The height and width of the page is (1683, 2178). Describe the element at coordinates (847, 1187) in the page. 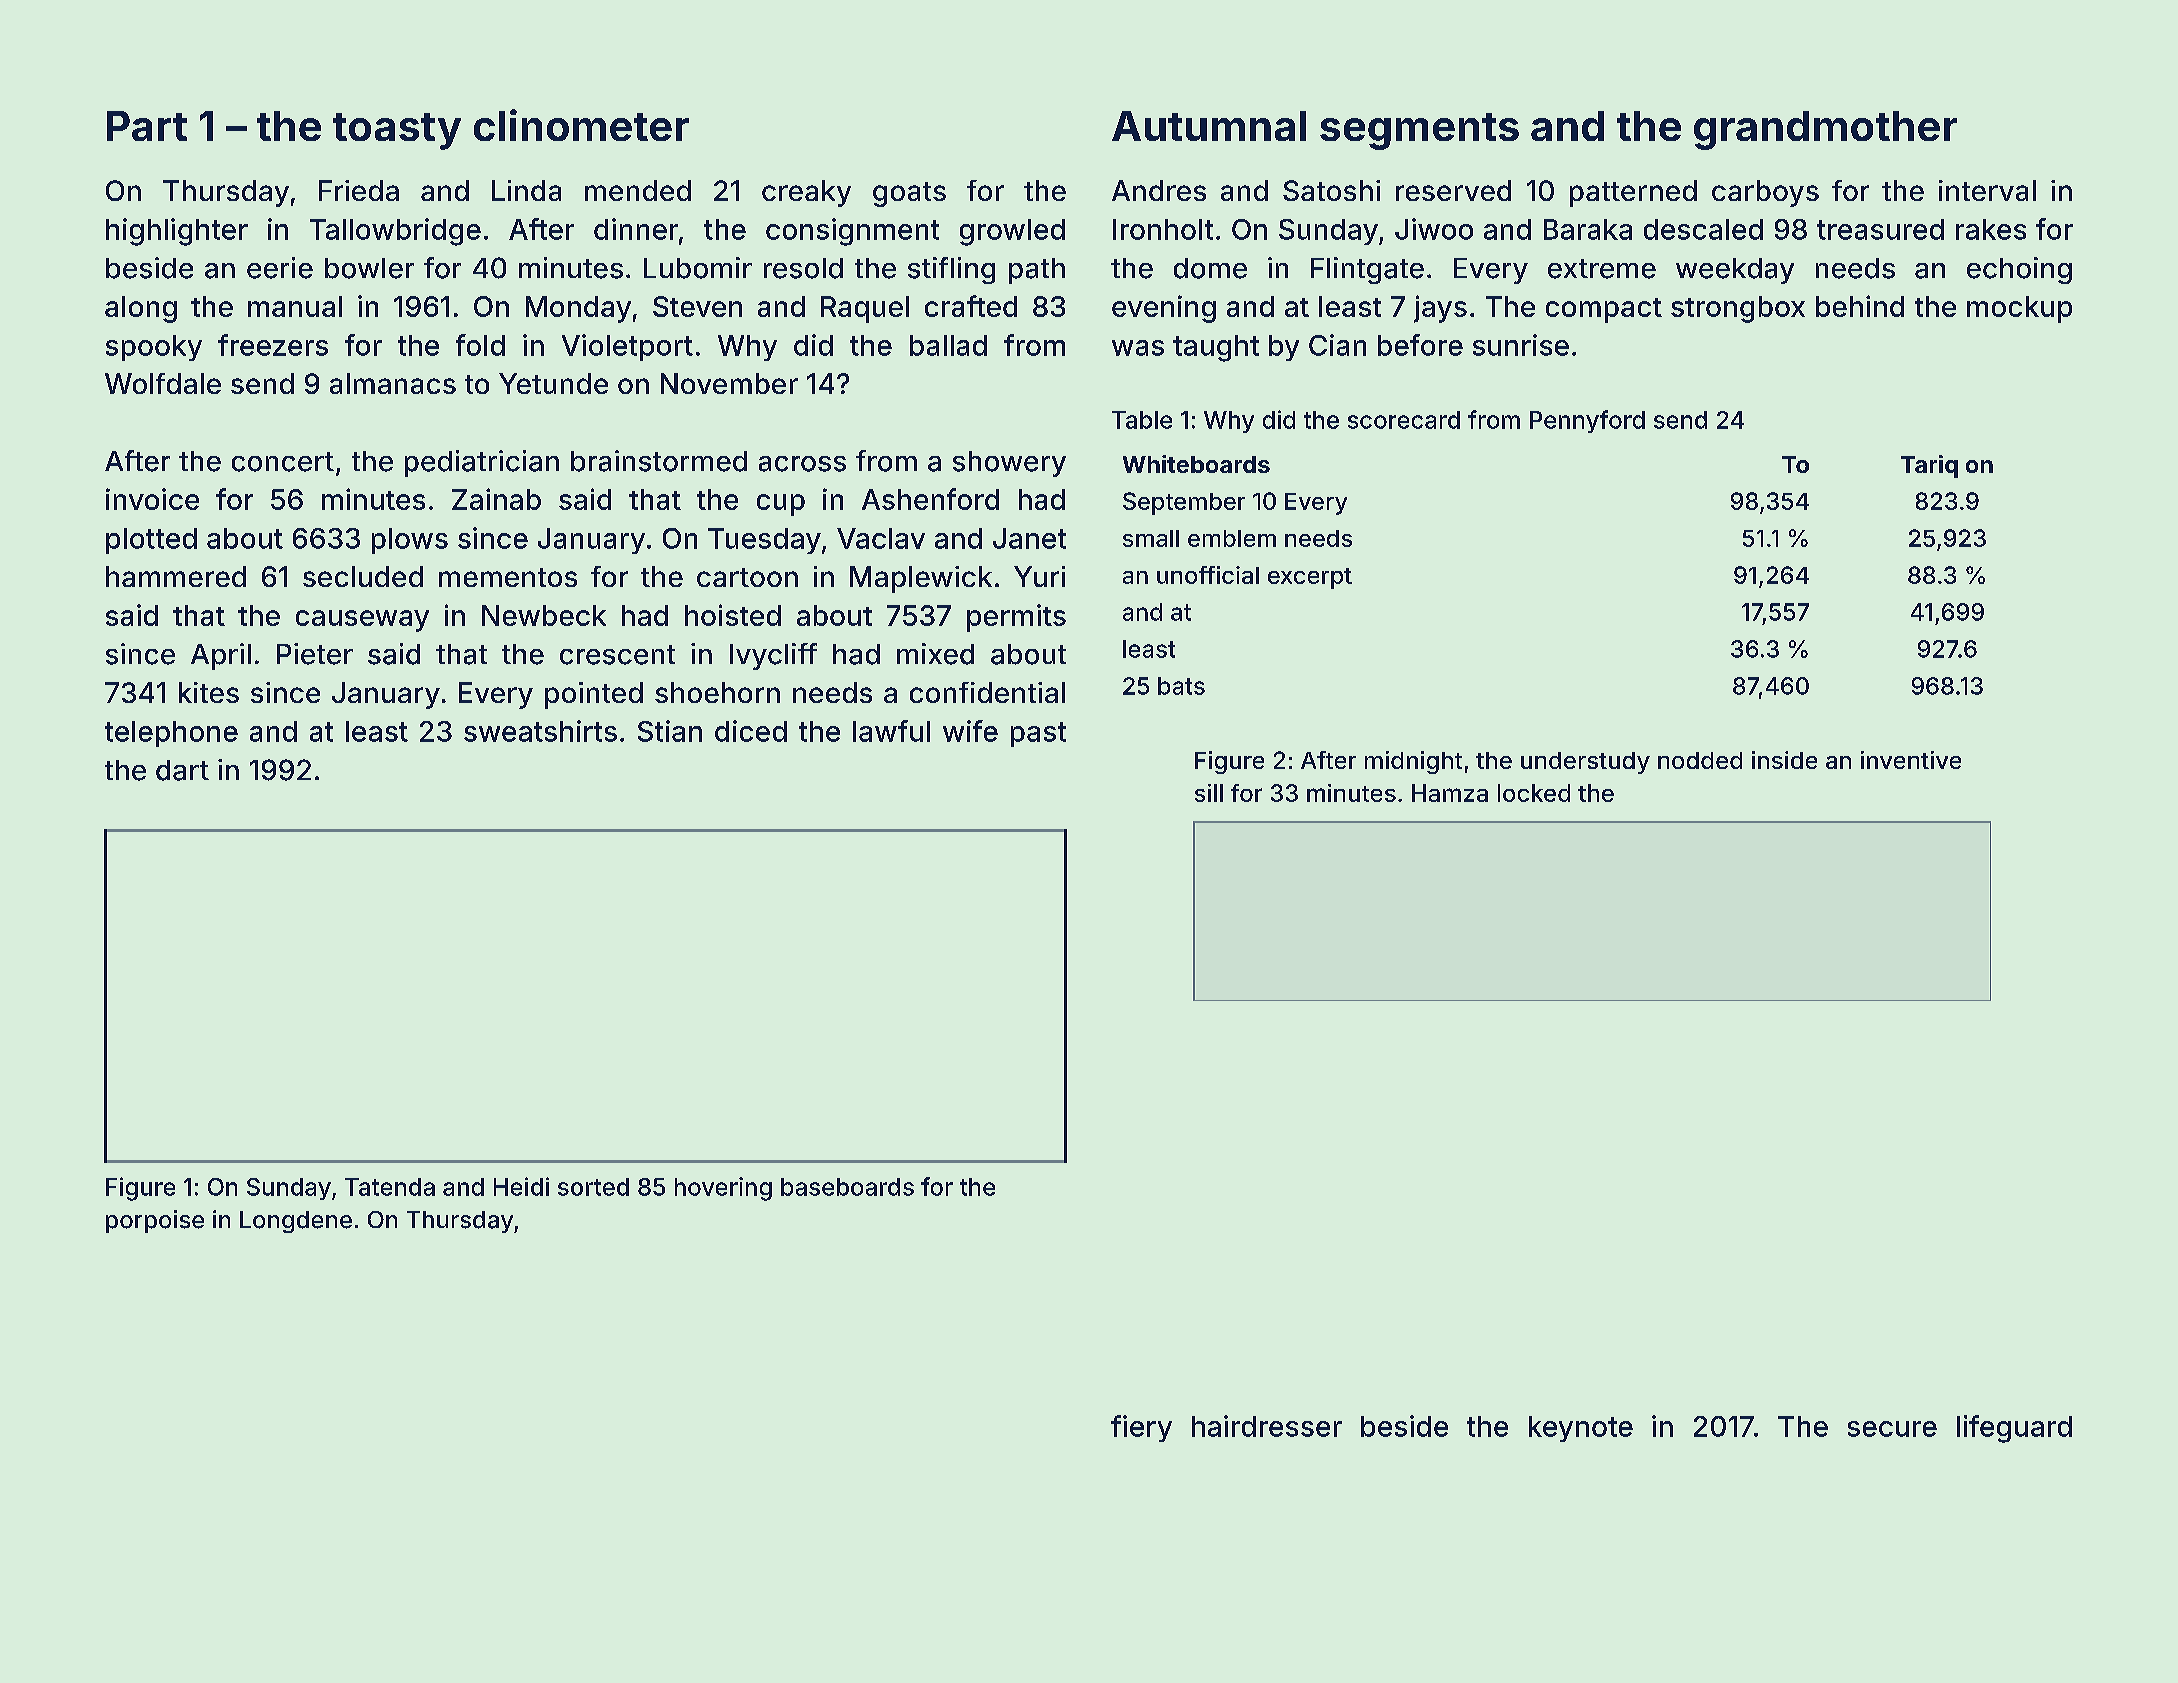

I see `baseboards` at that location.
